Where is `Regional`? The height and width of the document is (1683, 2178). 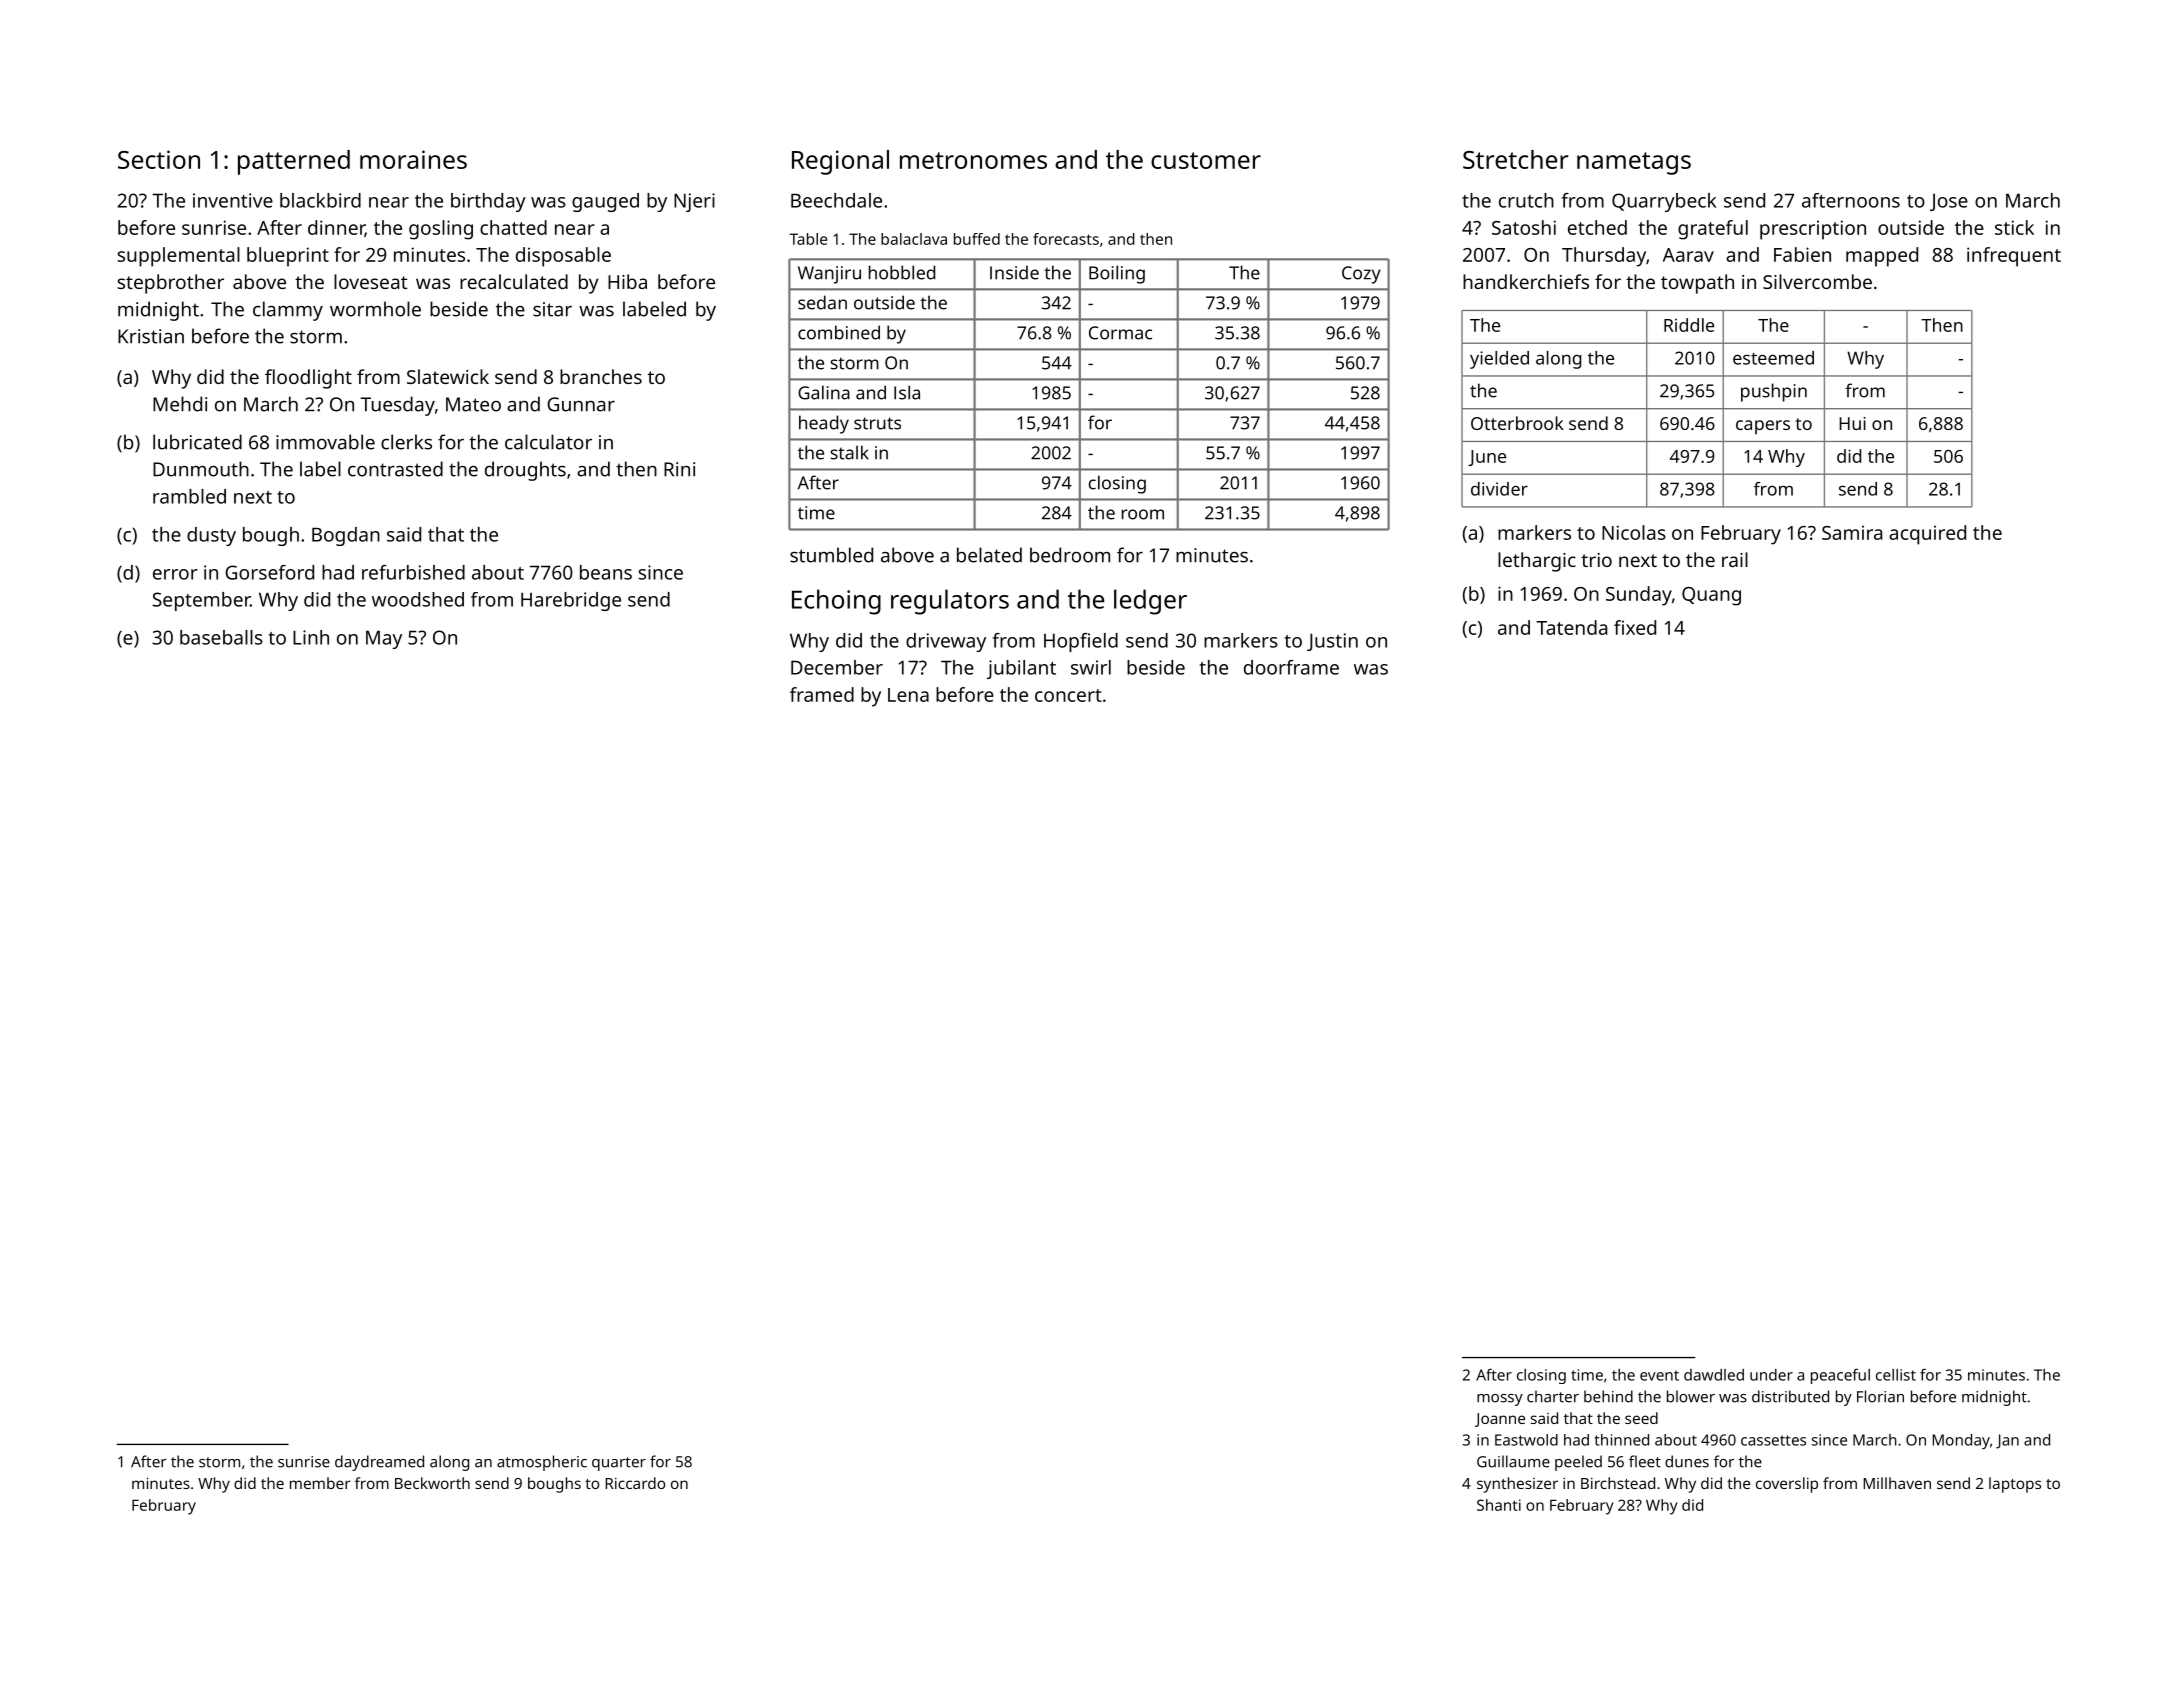 Regional is located at coordinates (840, 162).
